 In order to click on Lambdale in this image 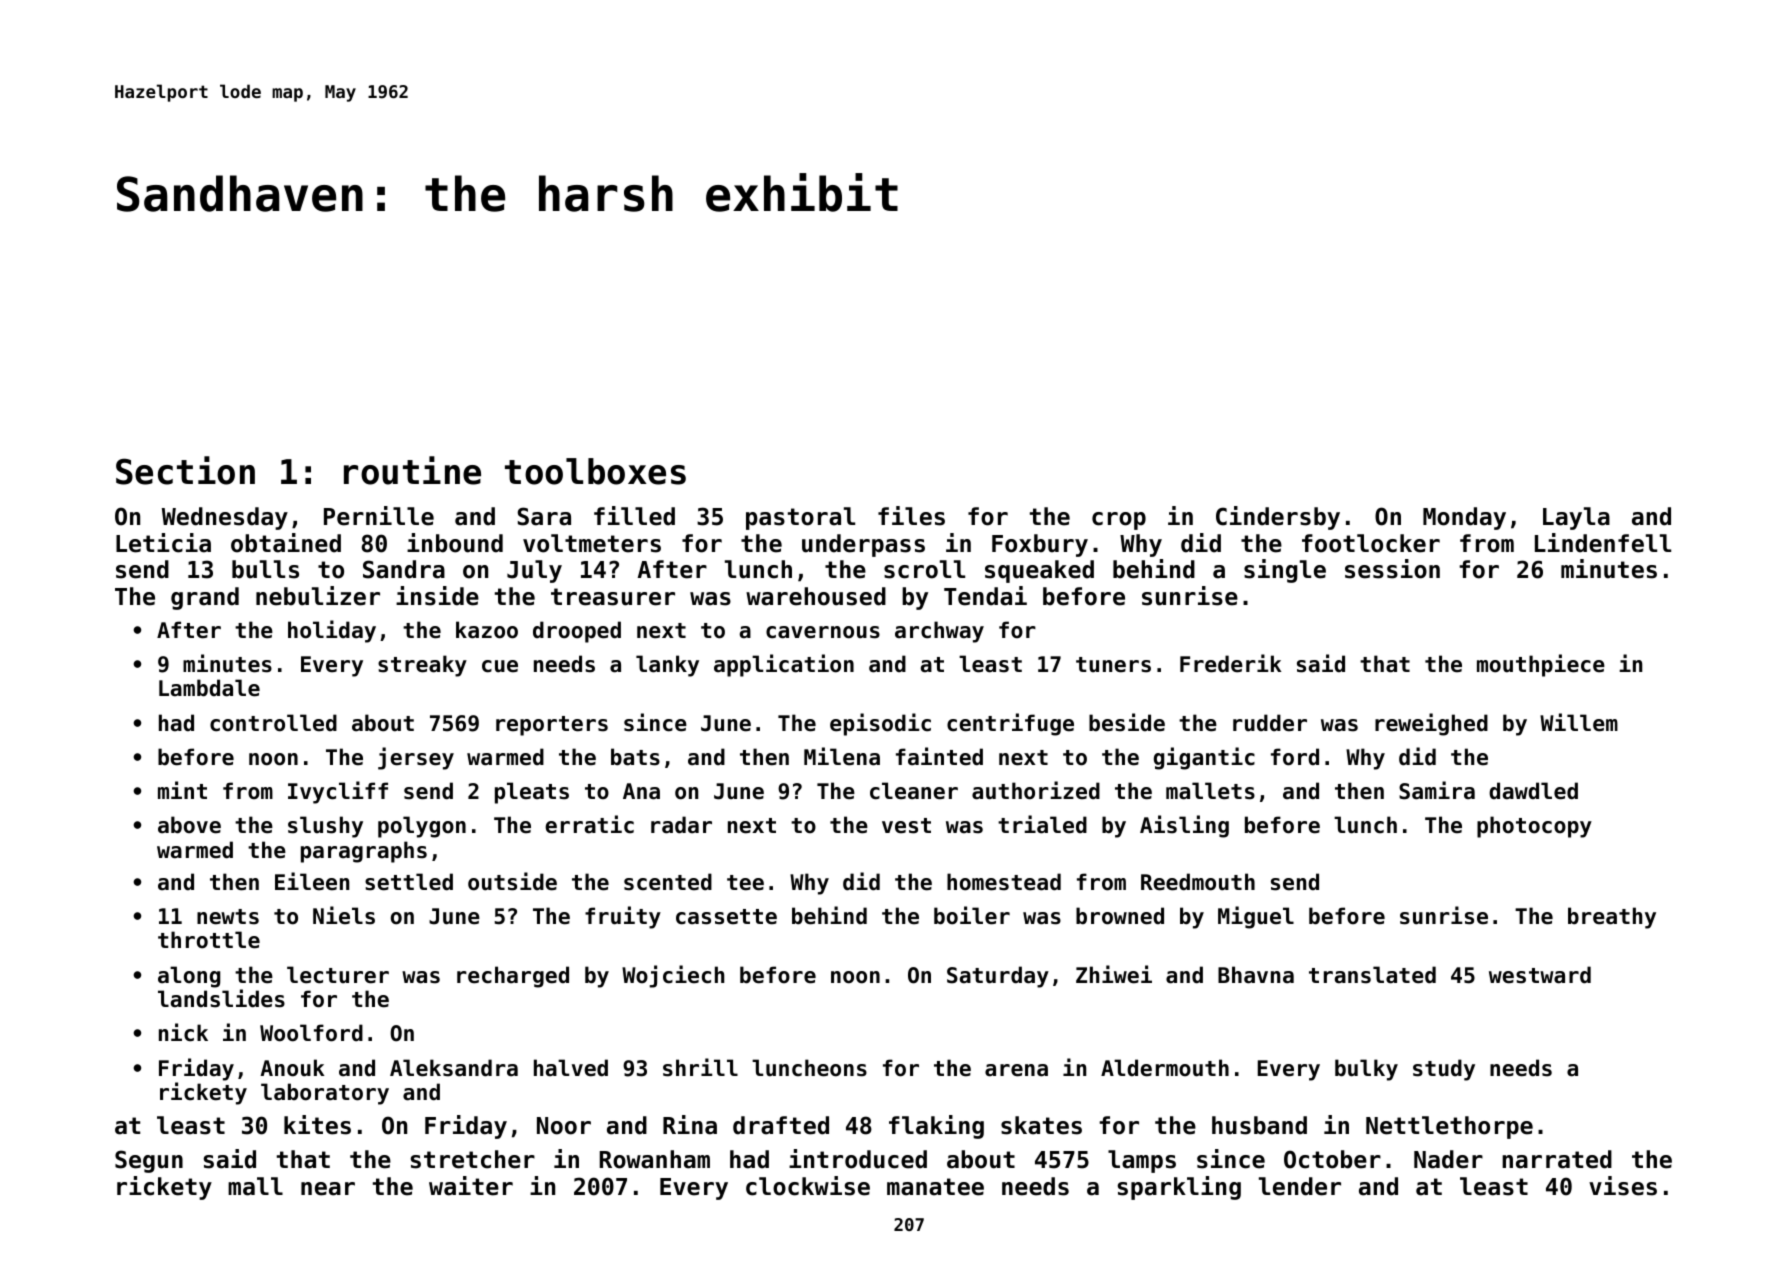, I will do `click(209, 688)`.
